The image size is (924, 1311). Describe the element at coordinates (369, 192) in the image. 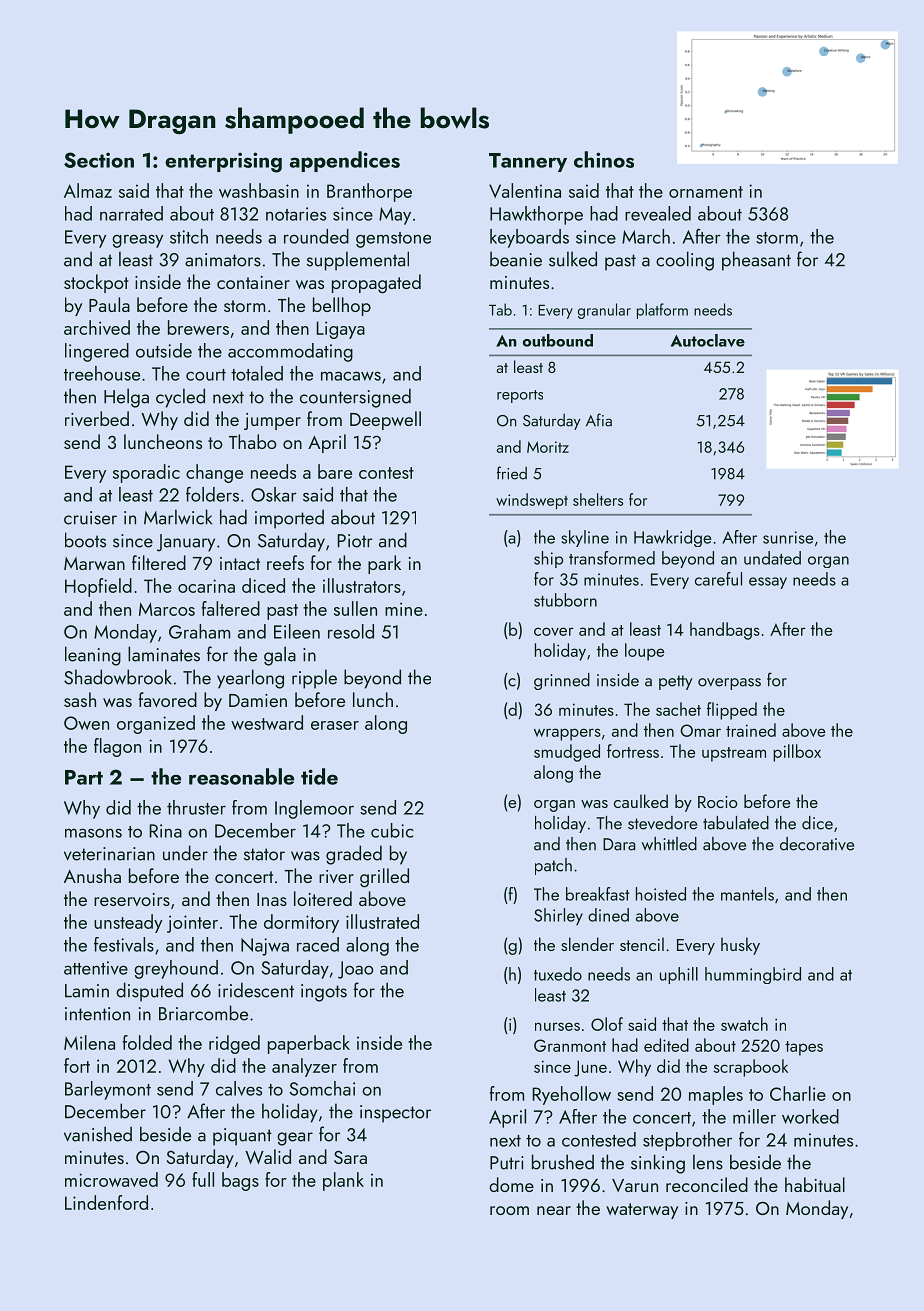

I see `Branthorpe` at that location.
